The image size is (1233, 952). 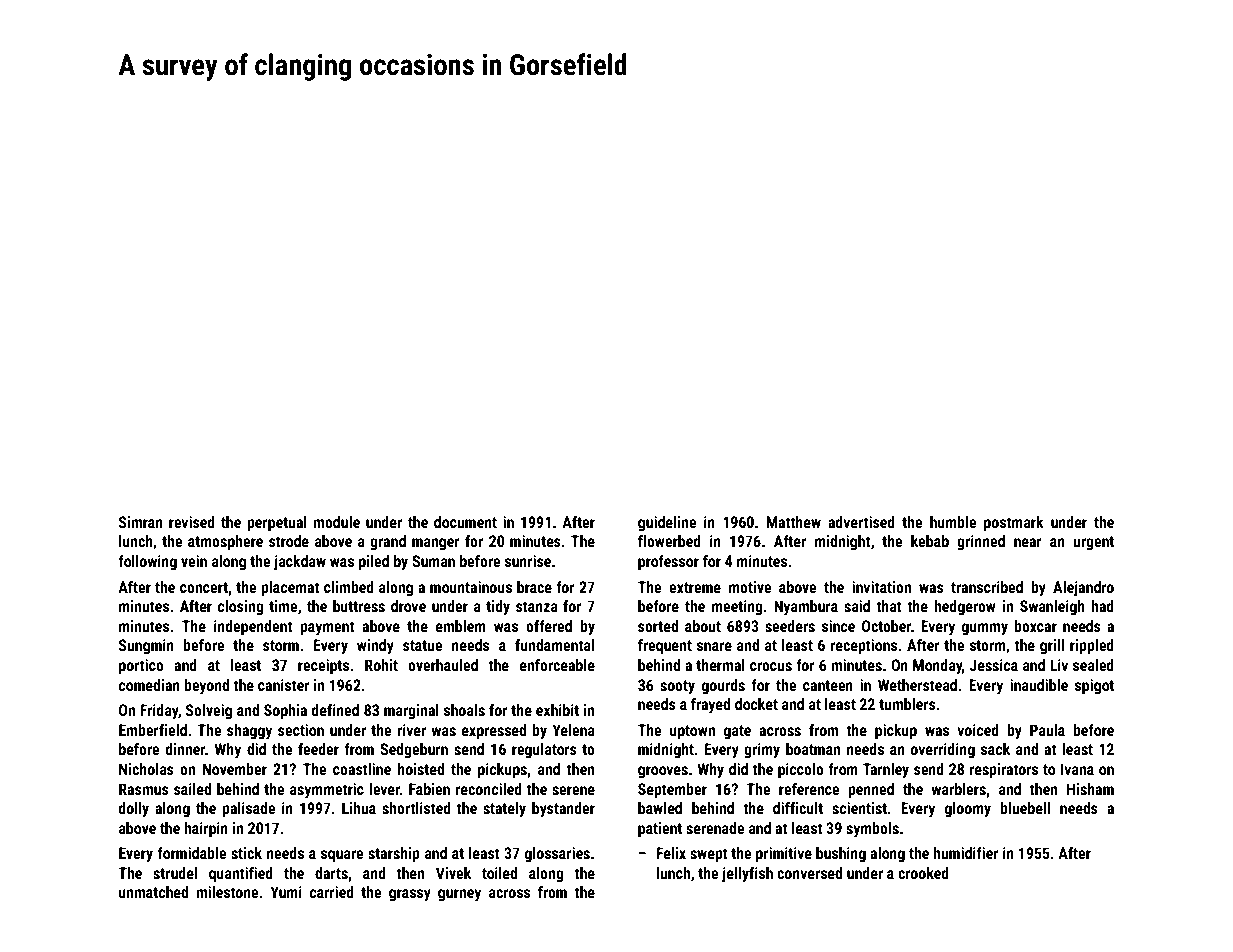 I want to click on postmark, so click(x=1014, y=524).
